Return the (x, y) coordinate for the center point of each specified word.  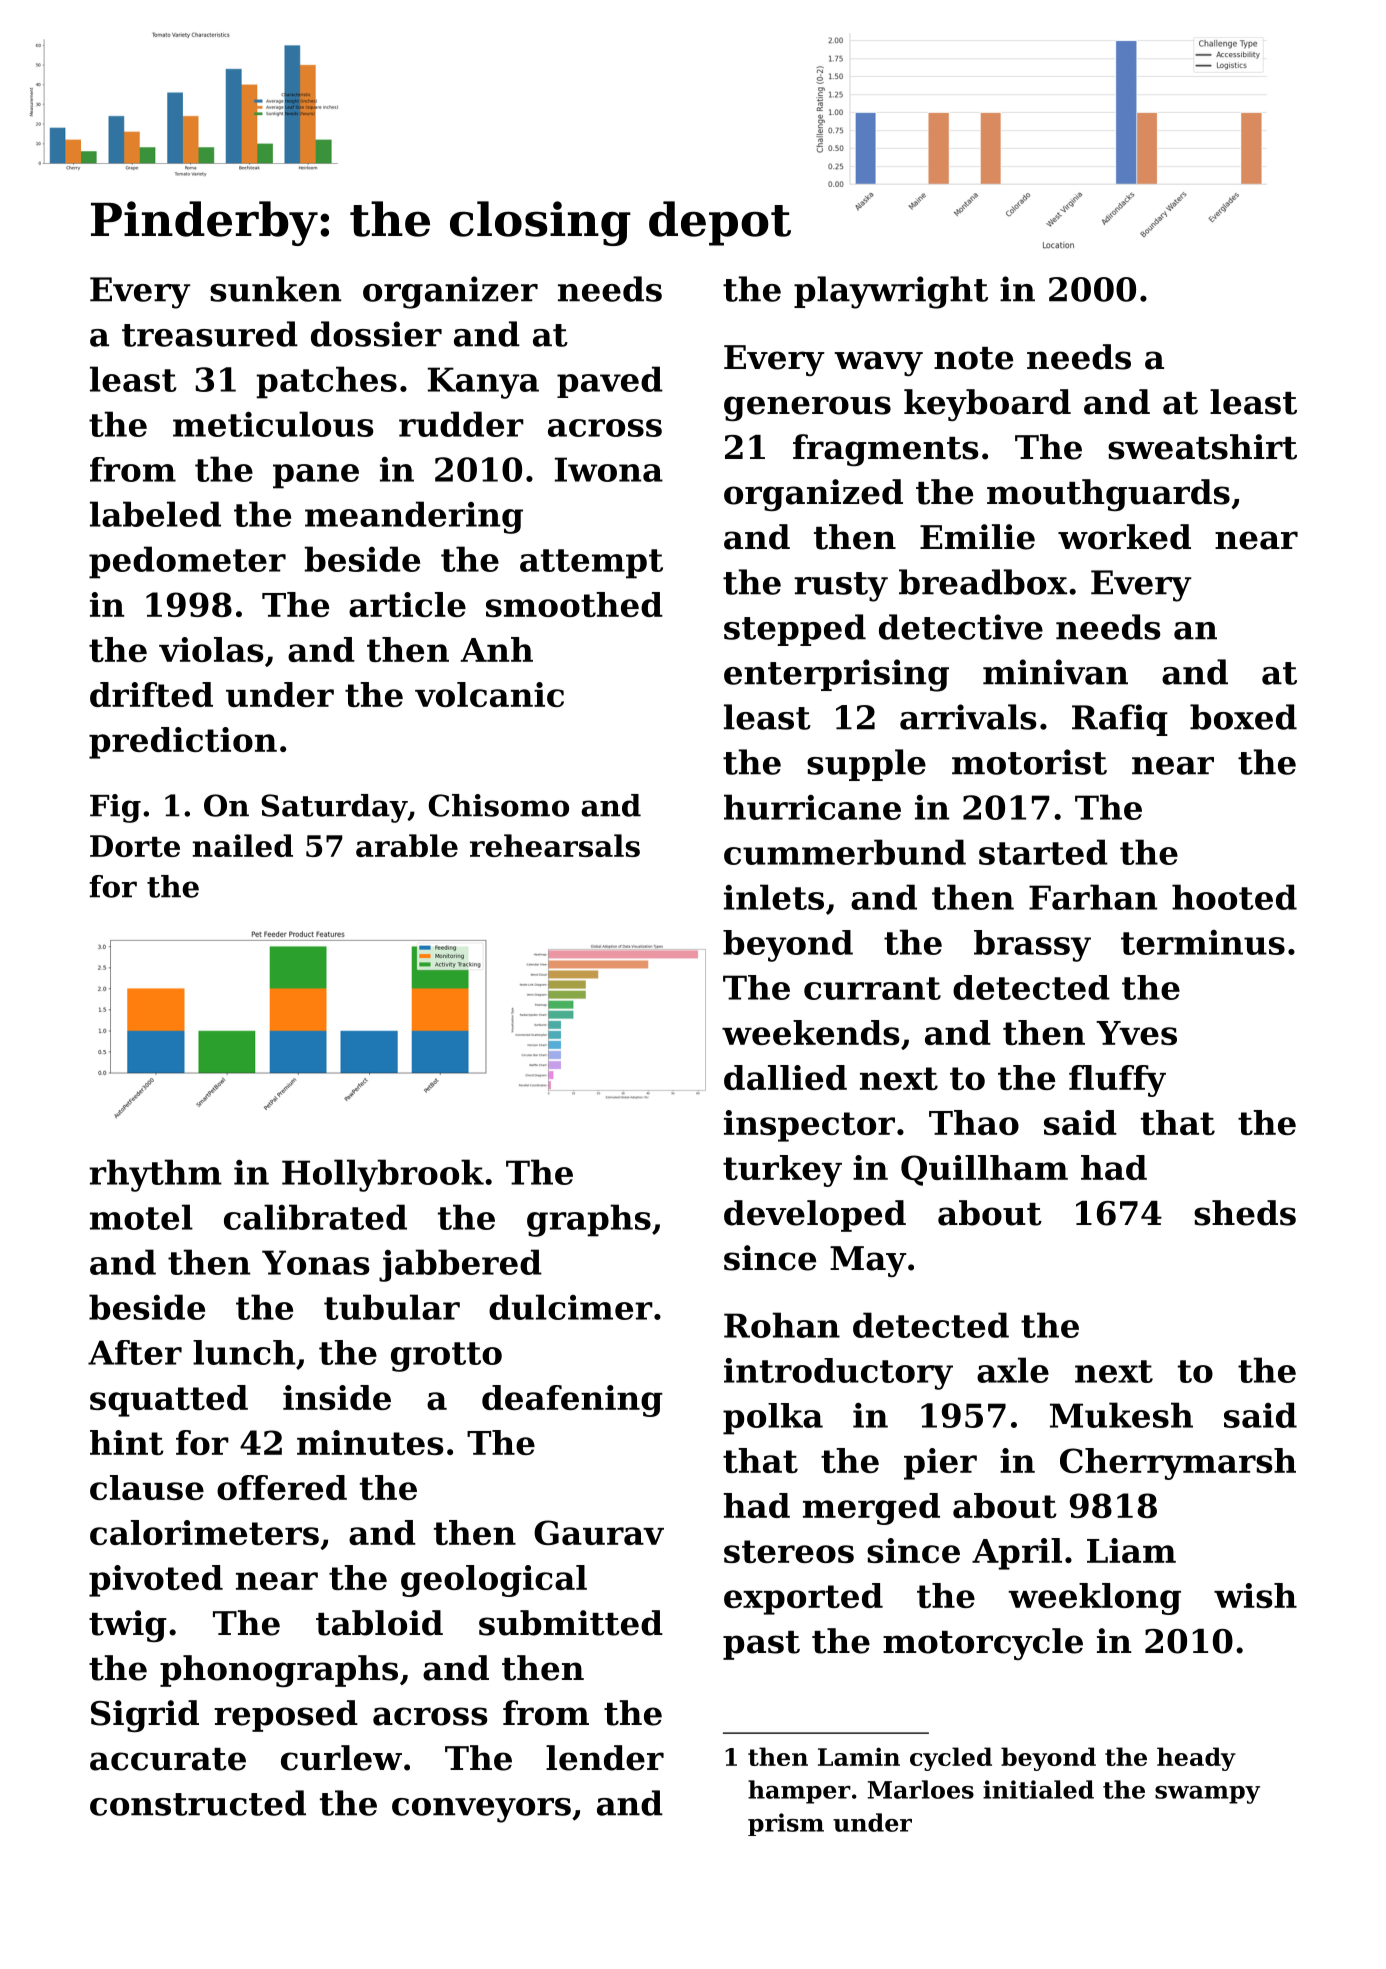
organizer (450, 292)
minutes (370, 1442)
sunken (275, 289)
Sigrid (145, 1716)
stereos (789, 1551)
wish (1255, 1595)
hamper (799, 1792)
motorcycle (983, 1644)
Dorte (135, 846)
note (973, 358)
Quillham (984, 1170)
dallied (785, 1077)
